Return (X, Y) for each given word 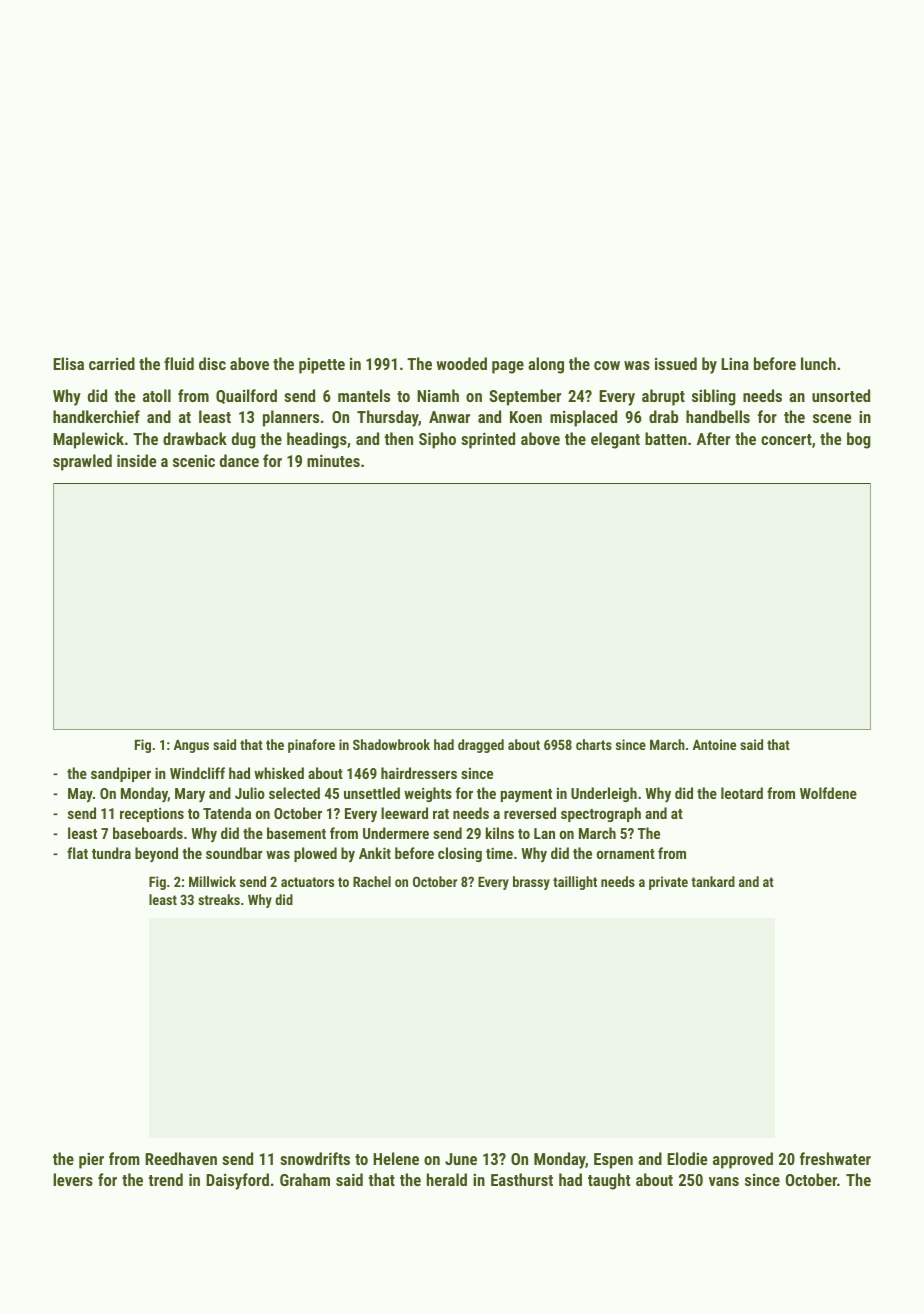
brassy (531, 883)
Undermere (396, 833)
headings (317, 440)
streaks (219, 899)
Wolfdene (828, 793)
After (713, 438)
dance (239, 460)
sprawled (82, 462)
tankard (713, 881)
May (80, 795)
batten (666, 438)
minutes (333, 460)
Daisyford (237, 1181)
